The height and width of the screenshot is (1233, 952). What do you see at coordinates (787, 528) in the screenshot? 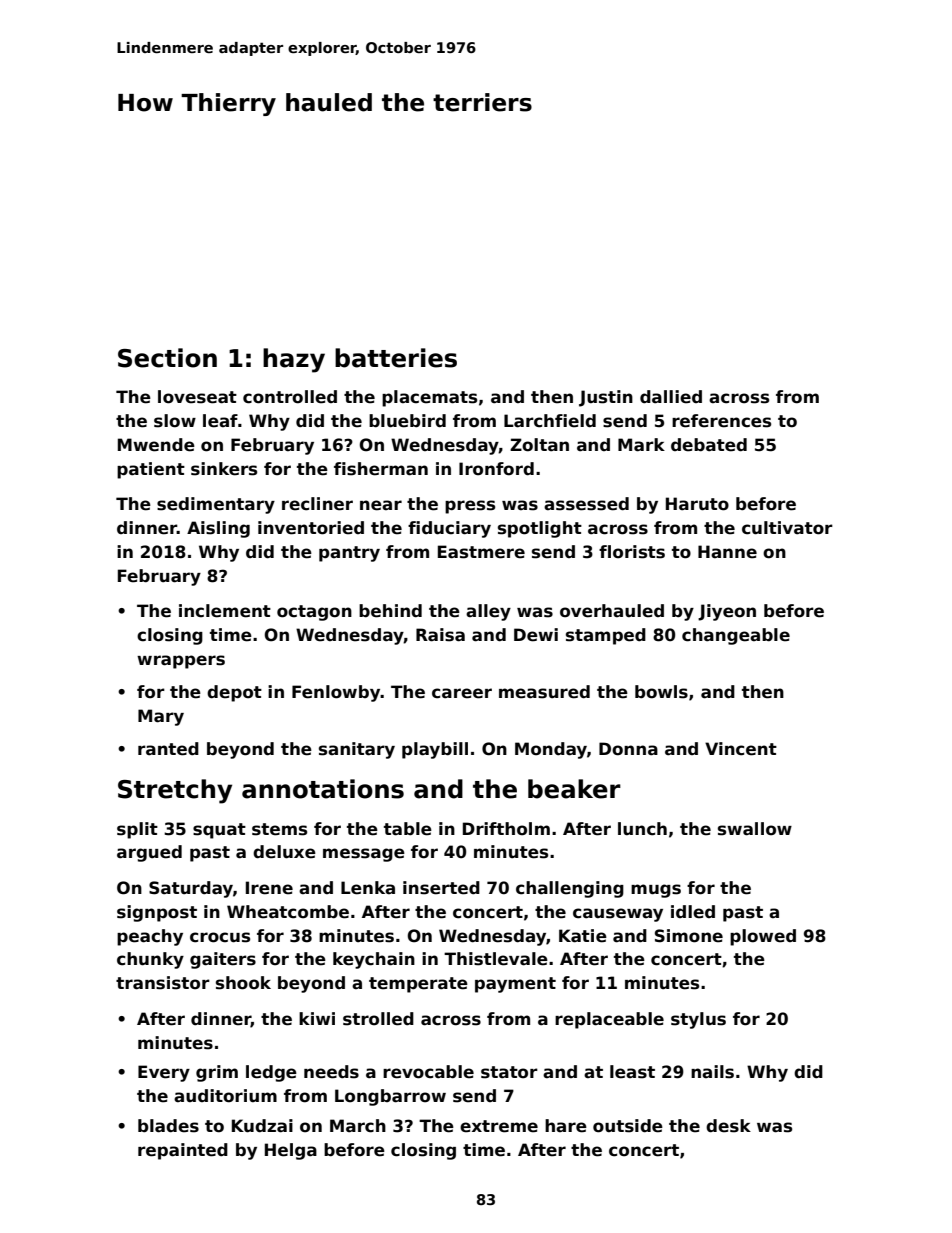
I see `cultivator` at bounding box center [787, 528].
